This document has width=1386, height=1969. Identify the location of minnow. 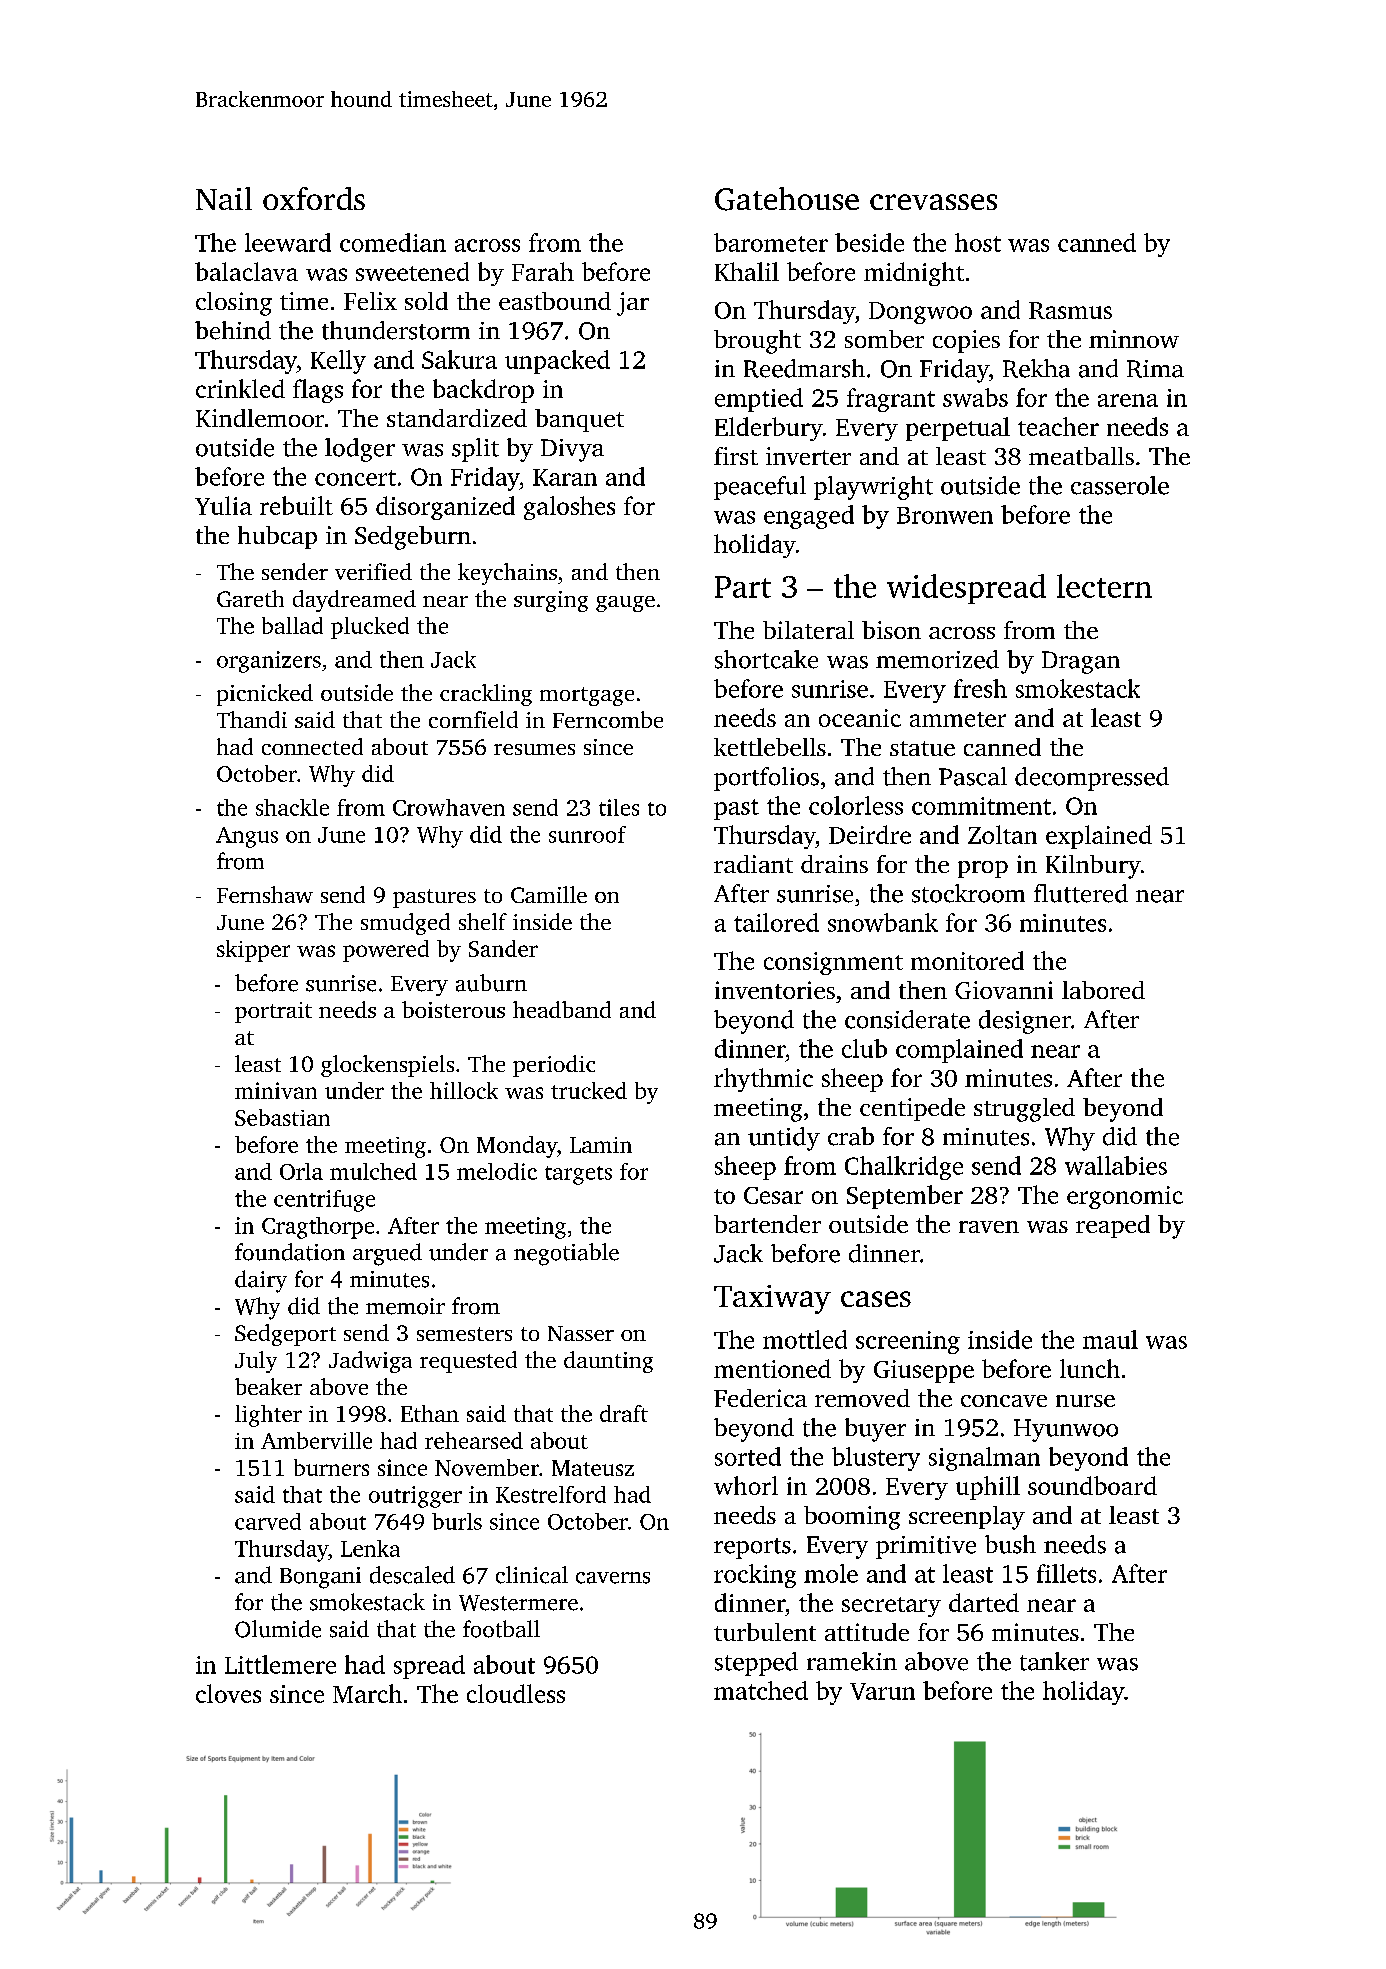
(1134, 339).
